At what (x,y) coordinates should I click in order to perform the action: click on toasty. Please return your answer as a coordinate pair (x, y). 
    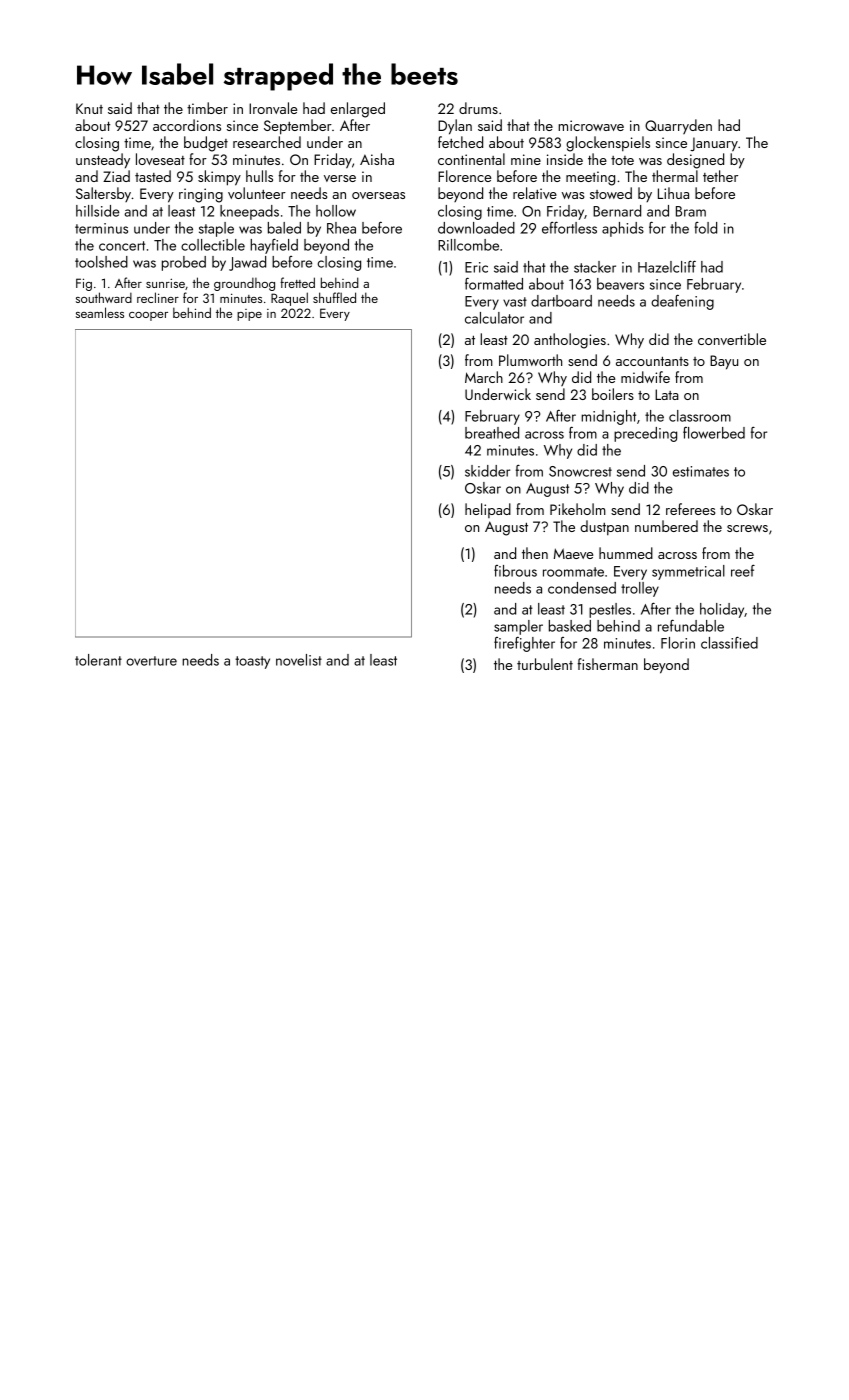
    Looking at the image, I should click on (252, 662).
